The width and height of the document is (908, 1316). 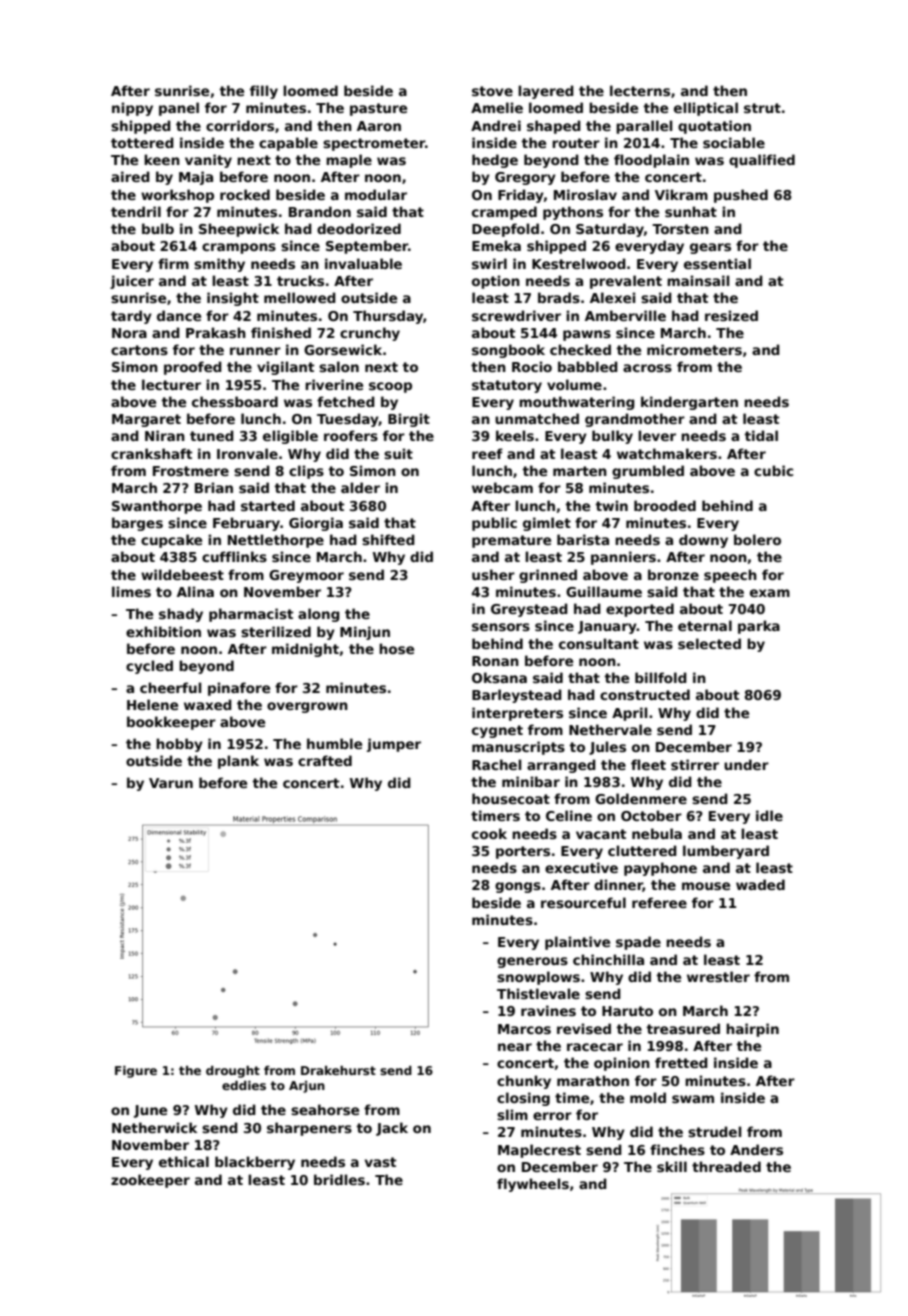 What do you see at coordinates (492, 91) in the document?
I see `stove` at bounding box center [492, 91].
